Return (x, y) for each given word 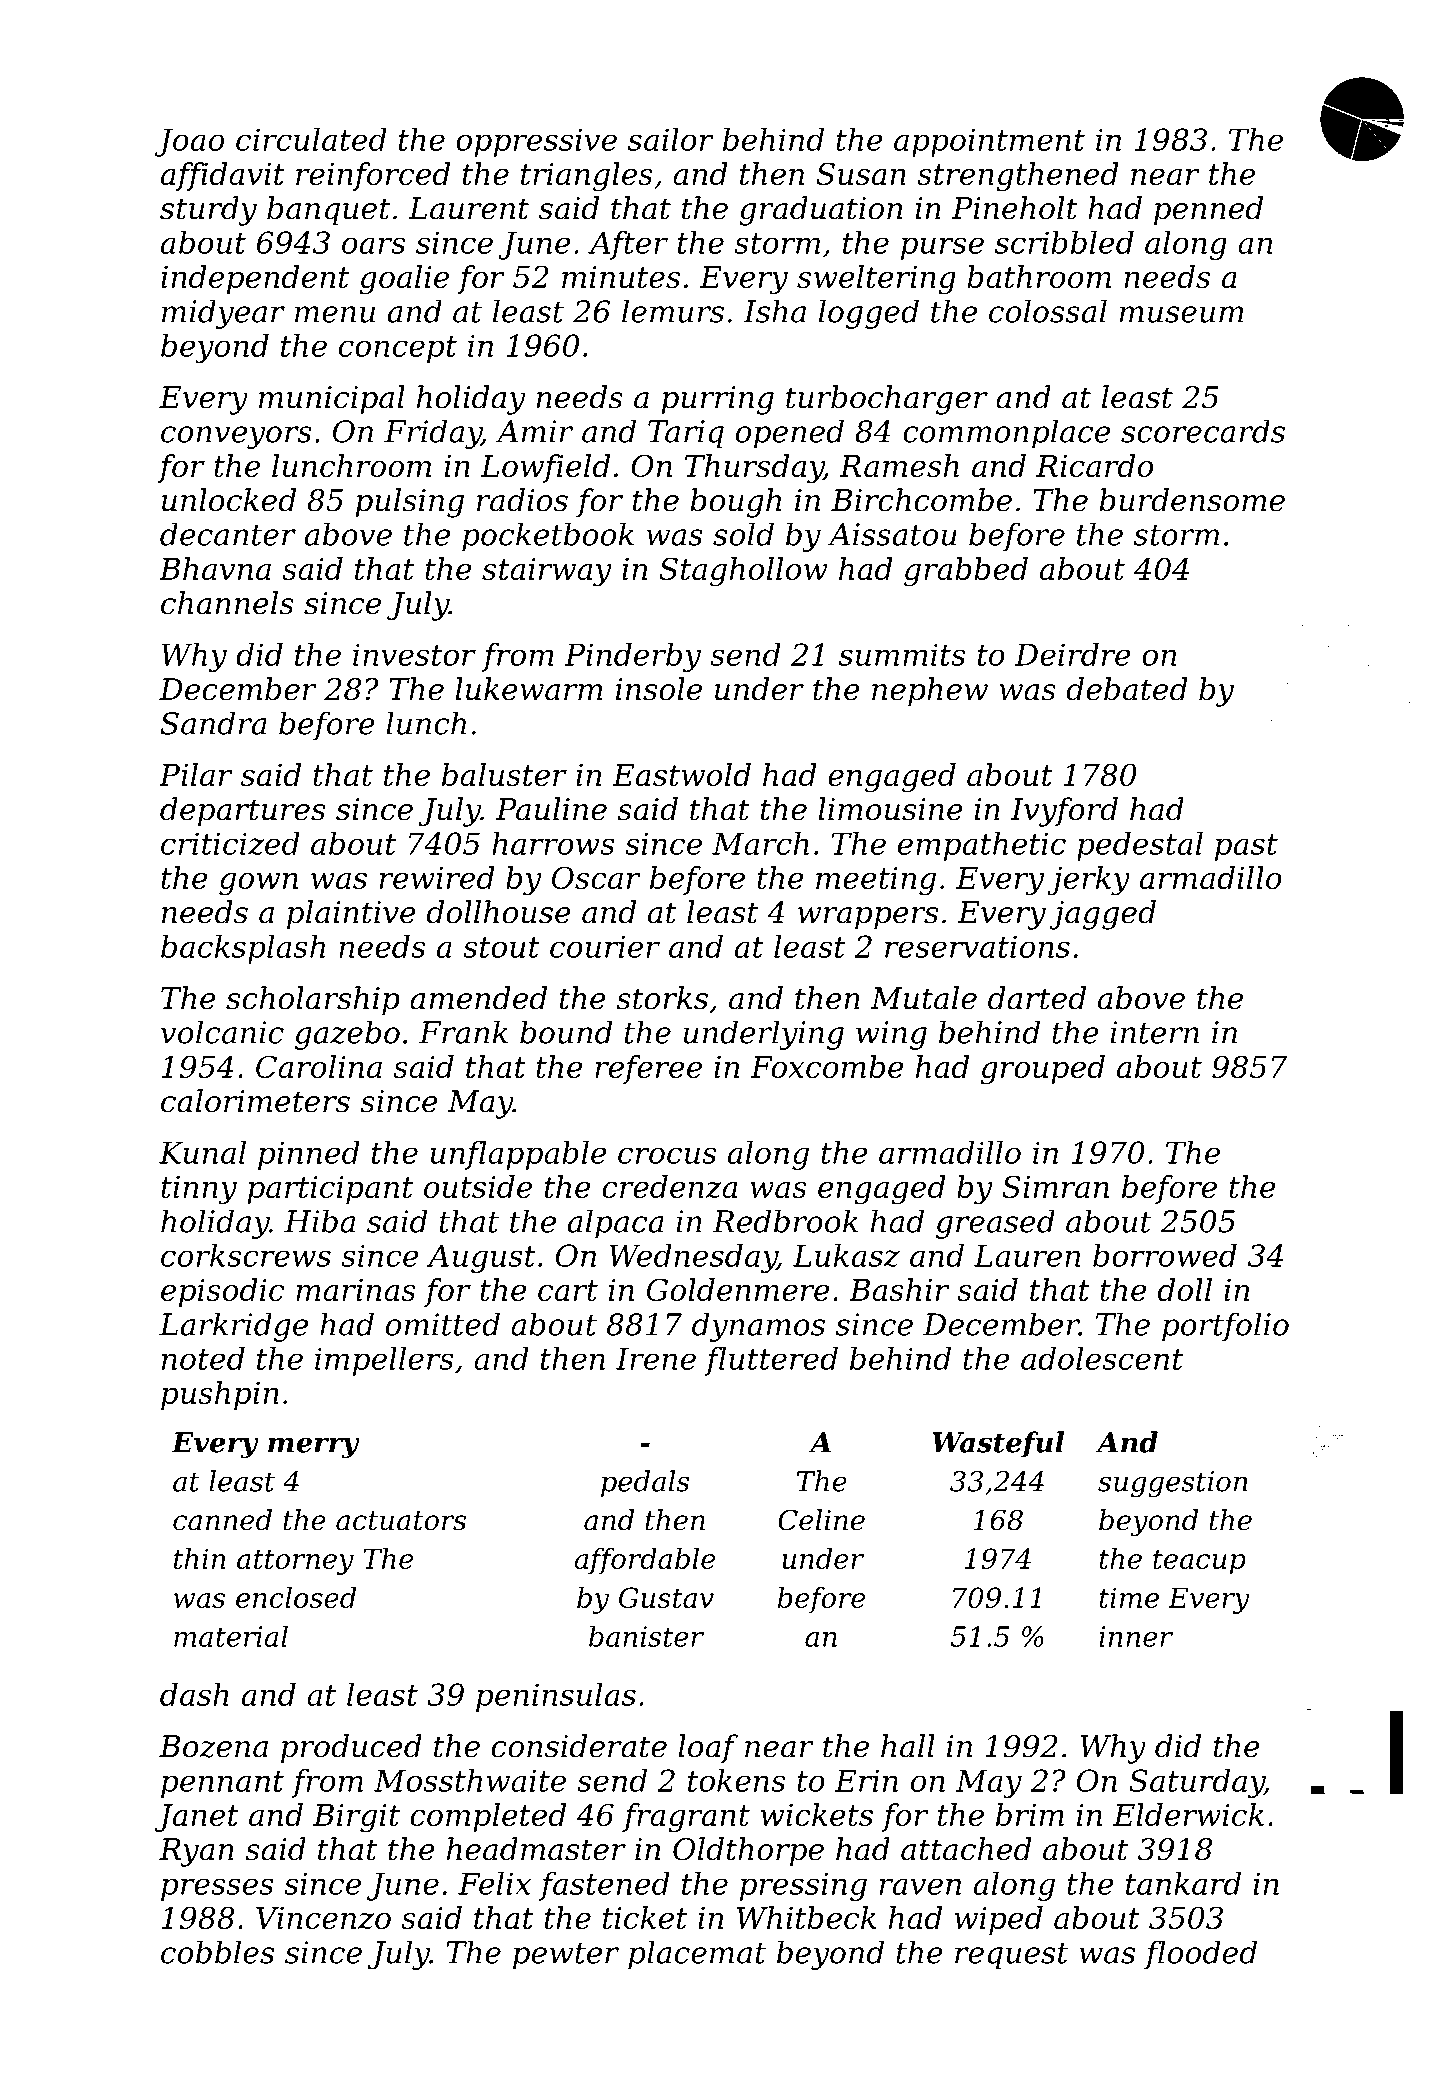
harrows (553, 843)
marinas (356, 1290)
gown (258, 884)
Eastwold (681, 774)
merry (314, 1448)
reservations (977, 946)
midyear (223, 314)
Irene (656, 1358)
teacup (1199, 1562)
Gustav (666, 1597)
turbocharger (887, 400)
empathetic (982, 846)
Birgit (356, 1818)
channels (227, 603)
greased (995, 1224)
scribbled (1064, 242)
